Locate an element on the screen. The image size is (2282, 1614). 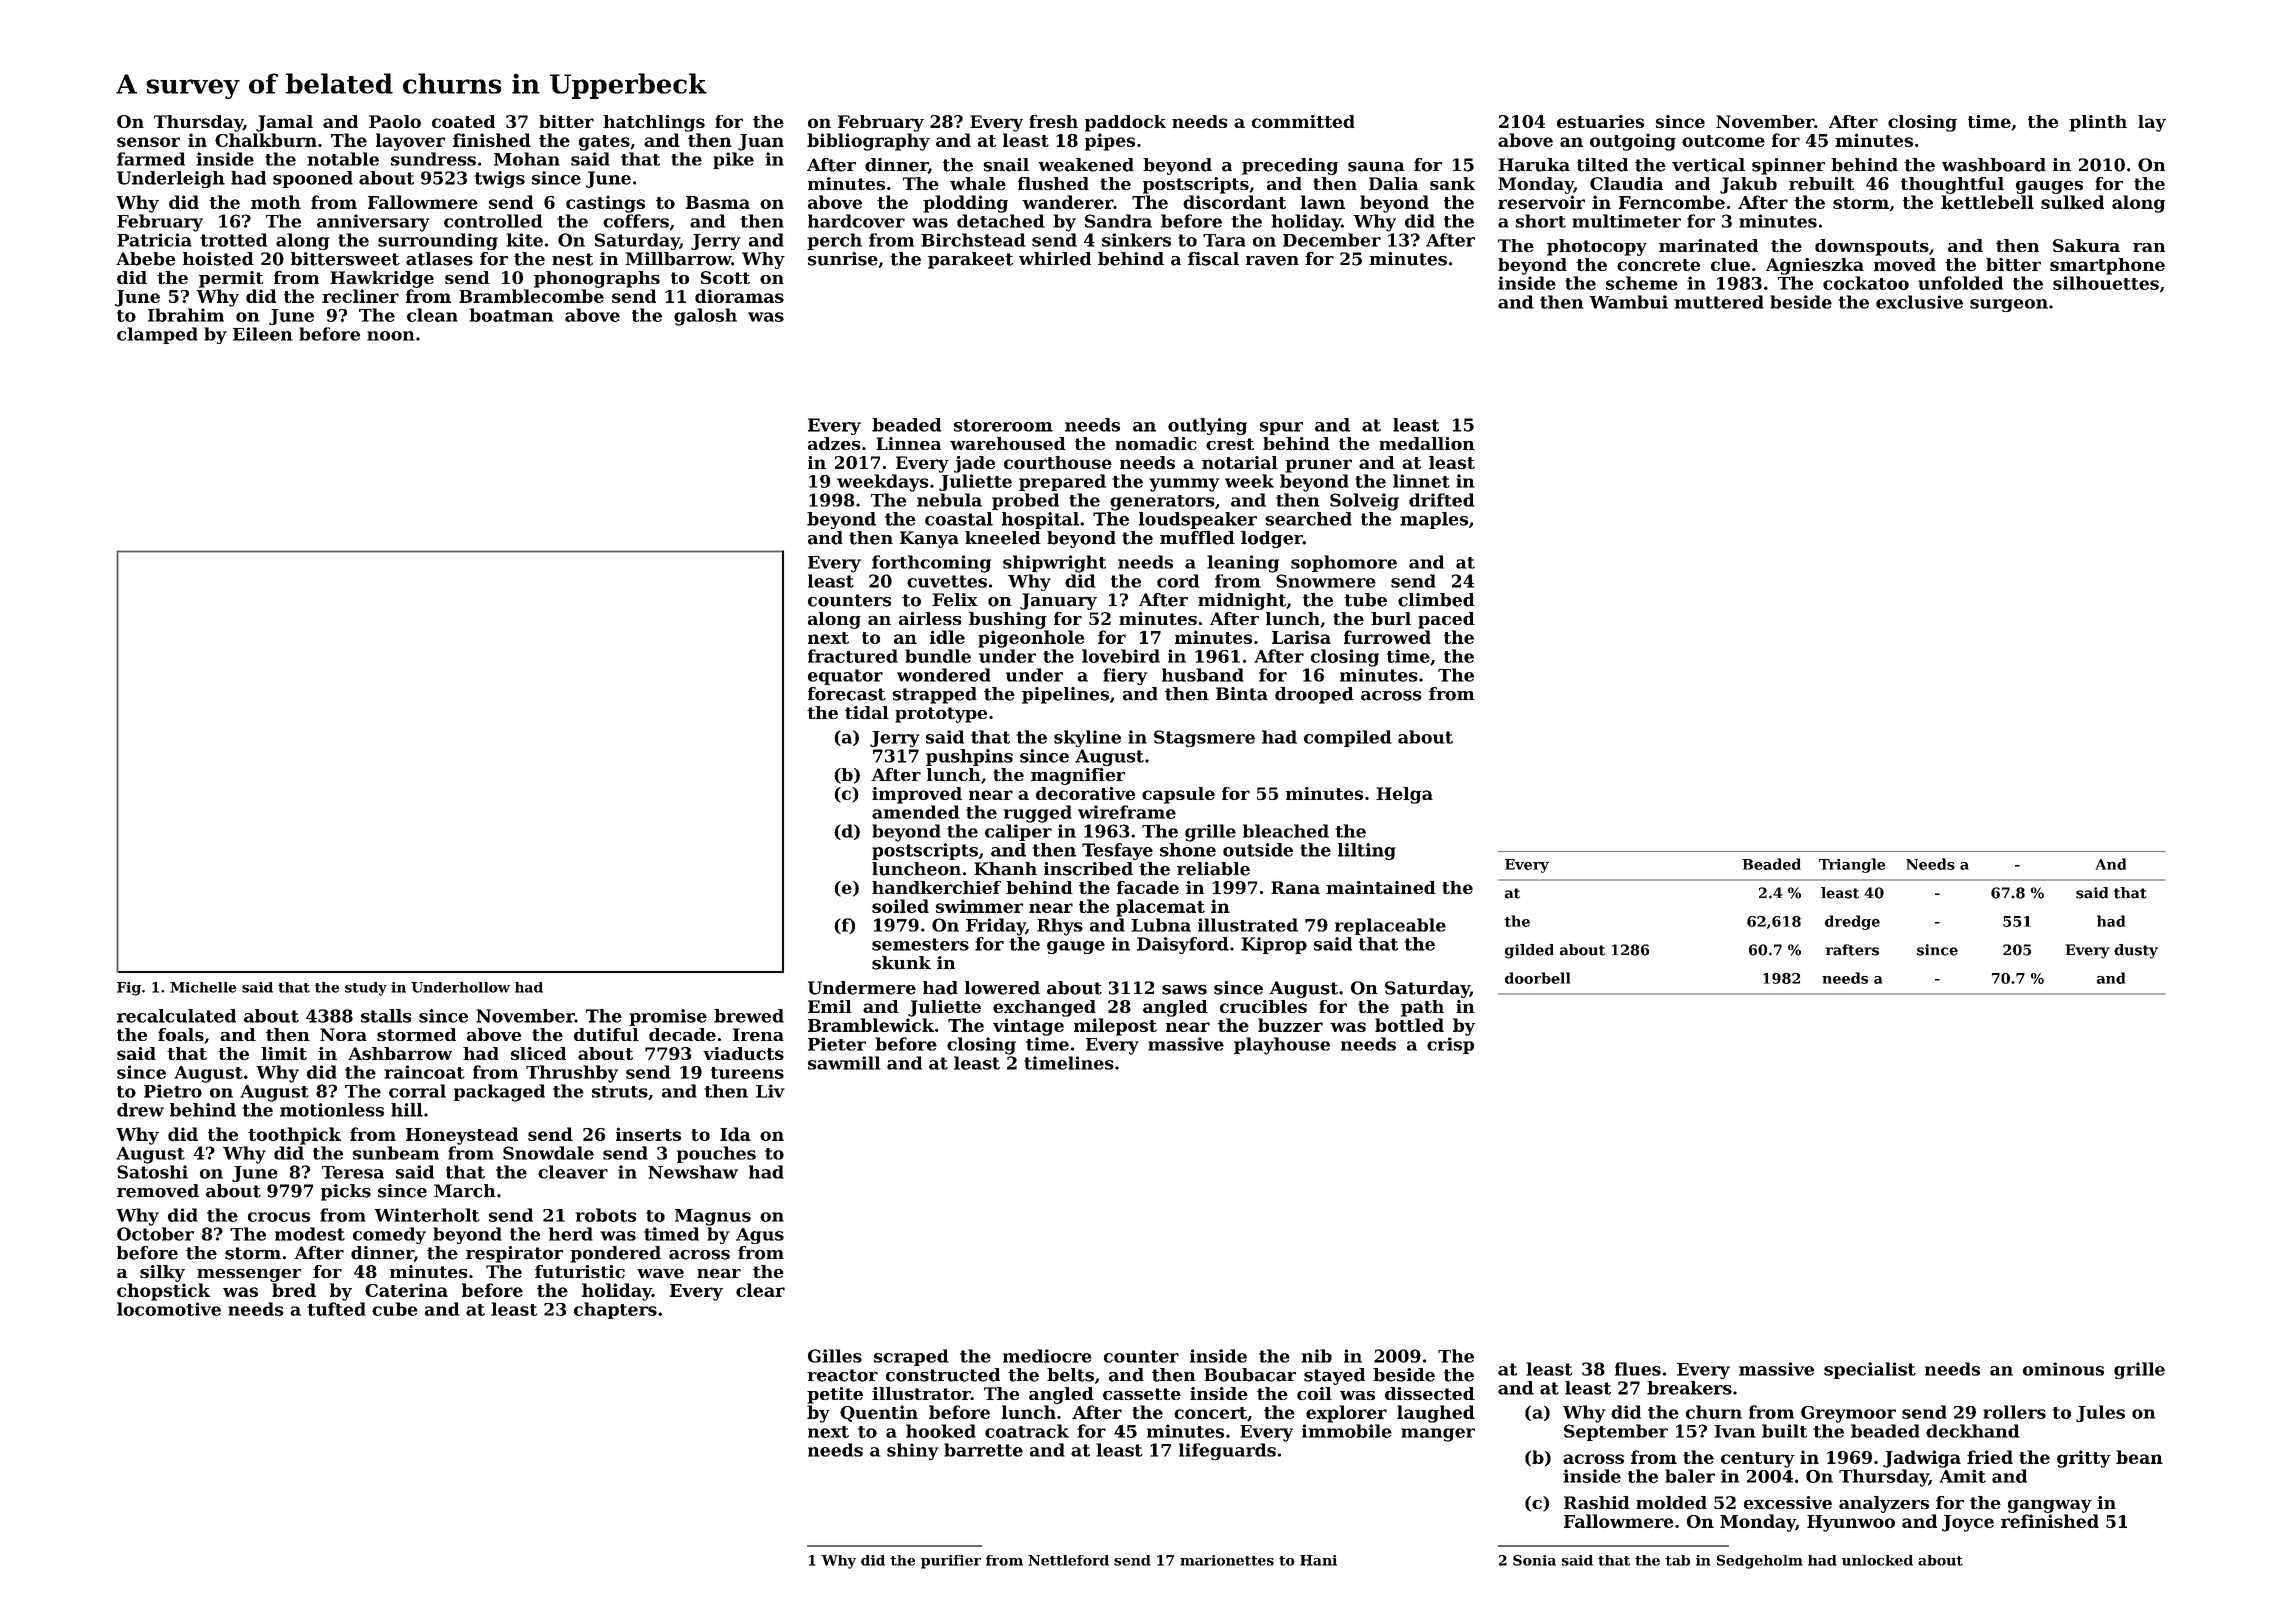
boatman is located at coordinates (511, 315).
